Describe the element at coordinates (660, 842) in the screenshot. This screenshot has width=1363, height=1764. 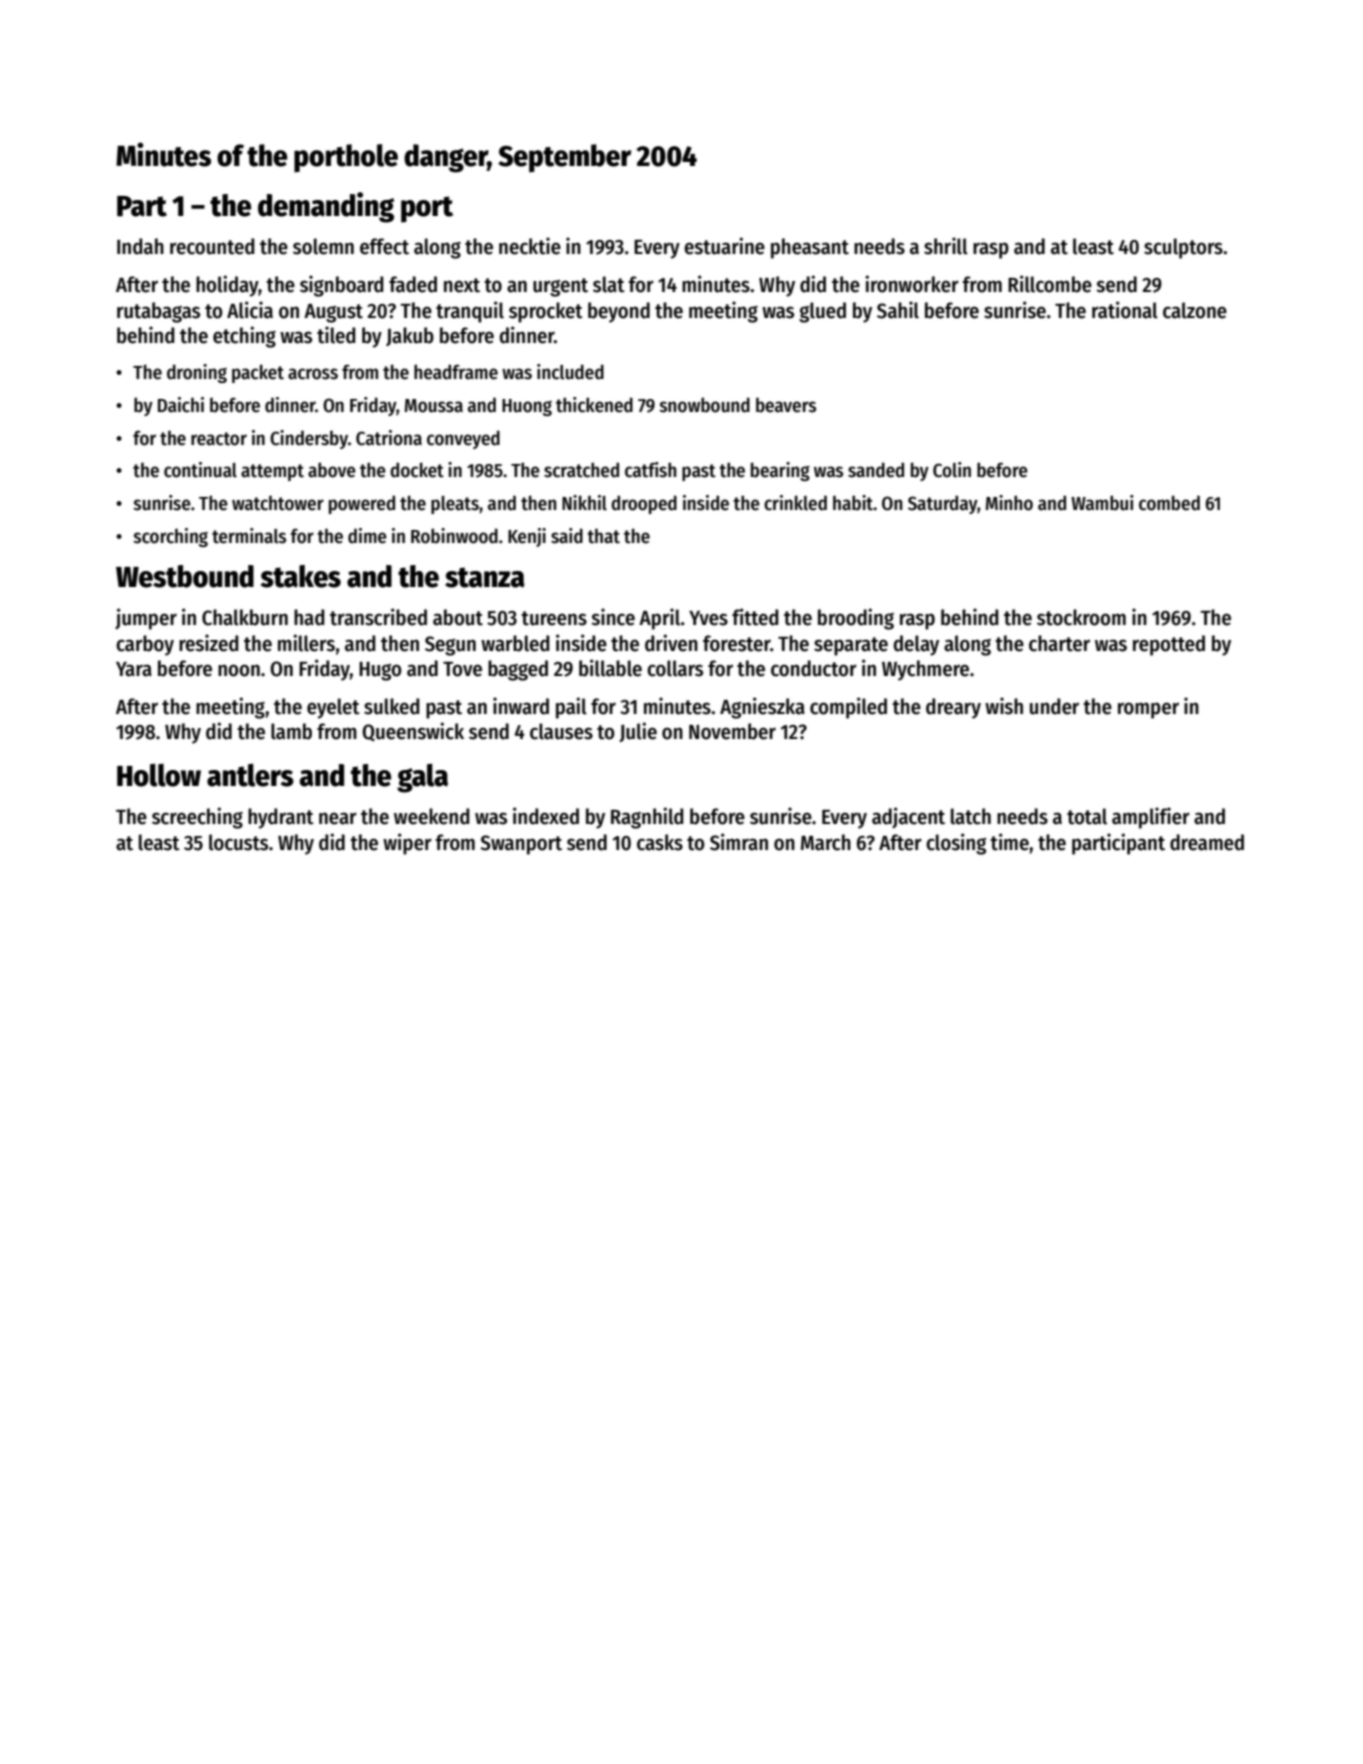
I see `casks` at that location.
